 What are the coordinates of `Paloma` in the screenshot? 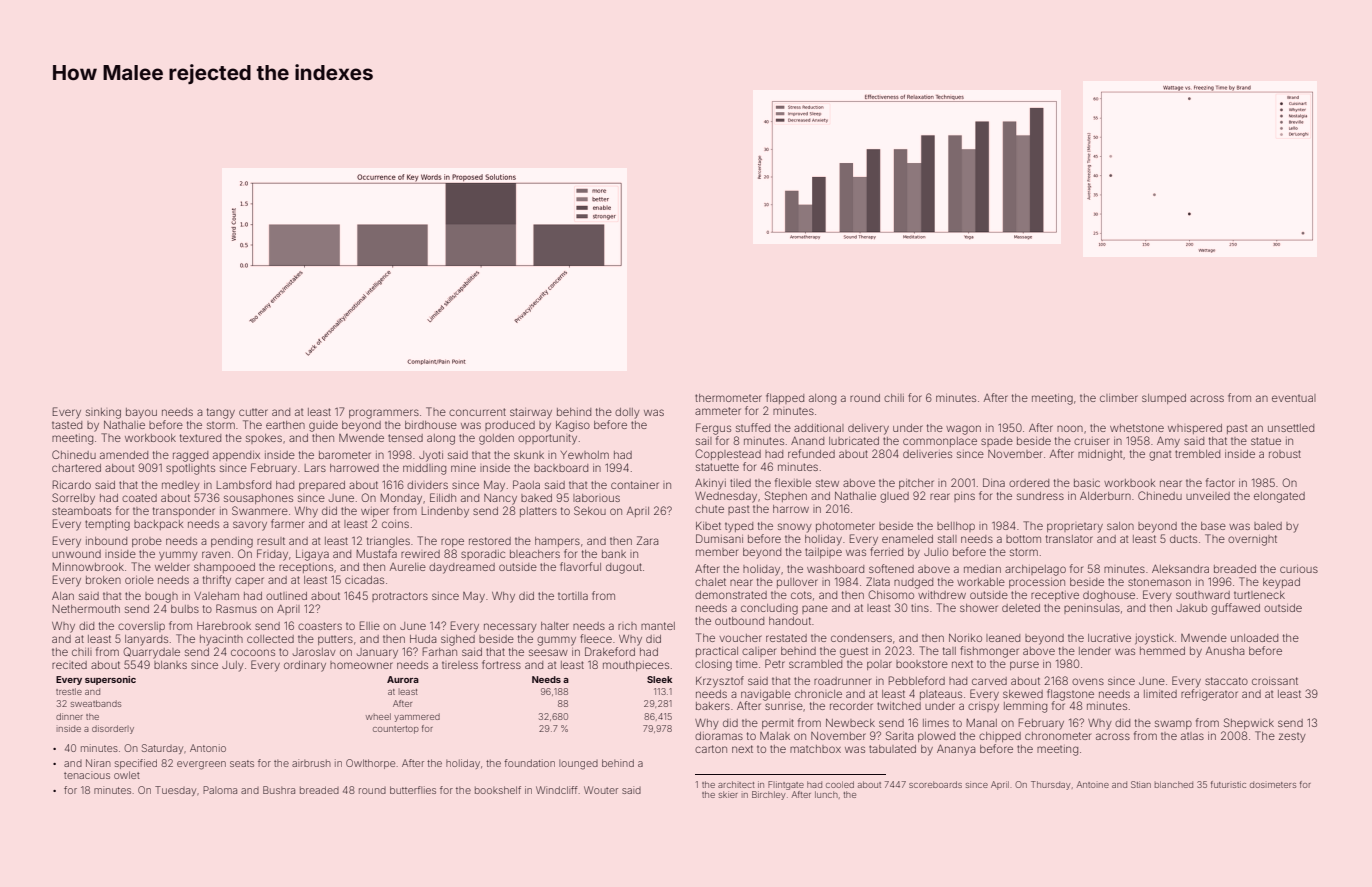 It's located at (220, 790).
